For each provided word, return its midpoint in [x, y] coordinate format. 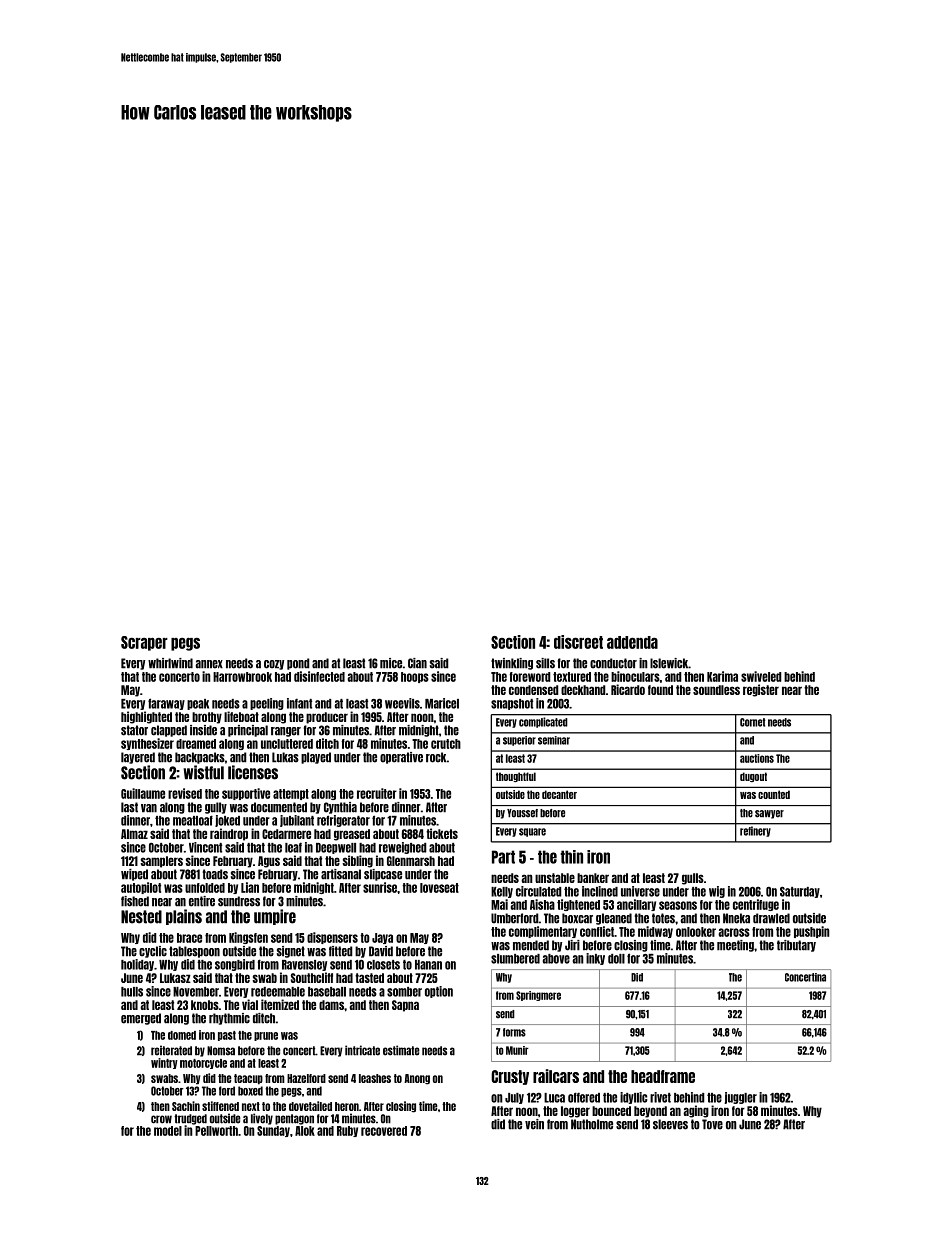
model [168, 1131]
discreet [578, 642]
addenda [632, 642]
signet [291, 952]
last [129, 807]
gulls [693, 879]
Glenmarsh [411, 861]
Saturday [800, 892]
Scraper [144, 643]
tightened [578, 905]
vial [250, 1004]
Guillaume [143, 793]
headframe [663, 1076]
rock [436, 757]
